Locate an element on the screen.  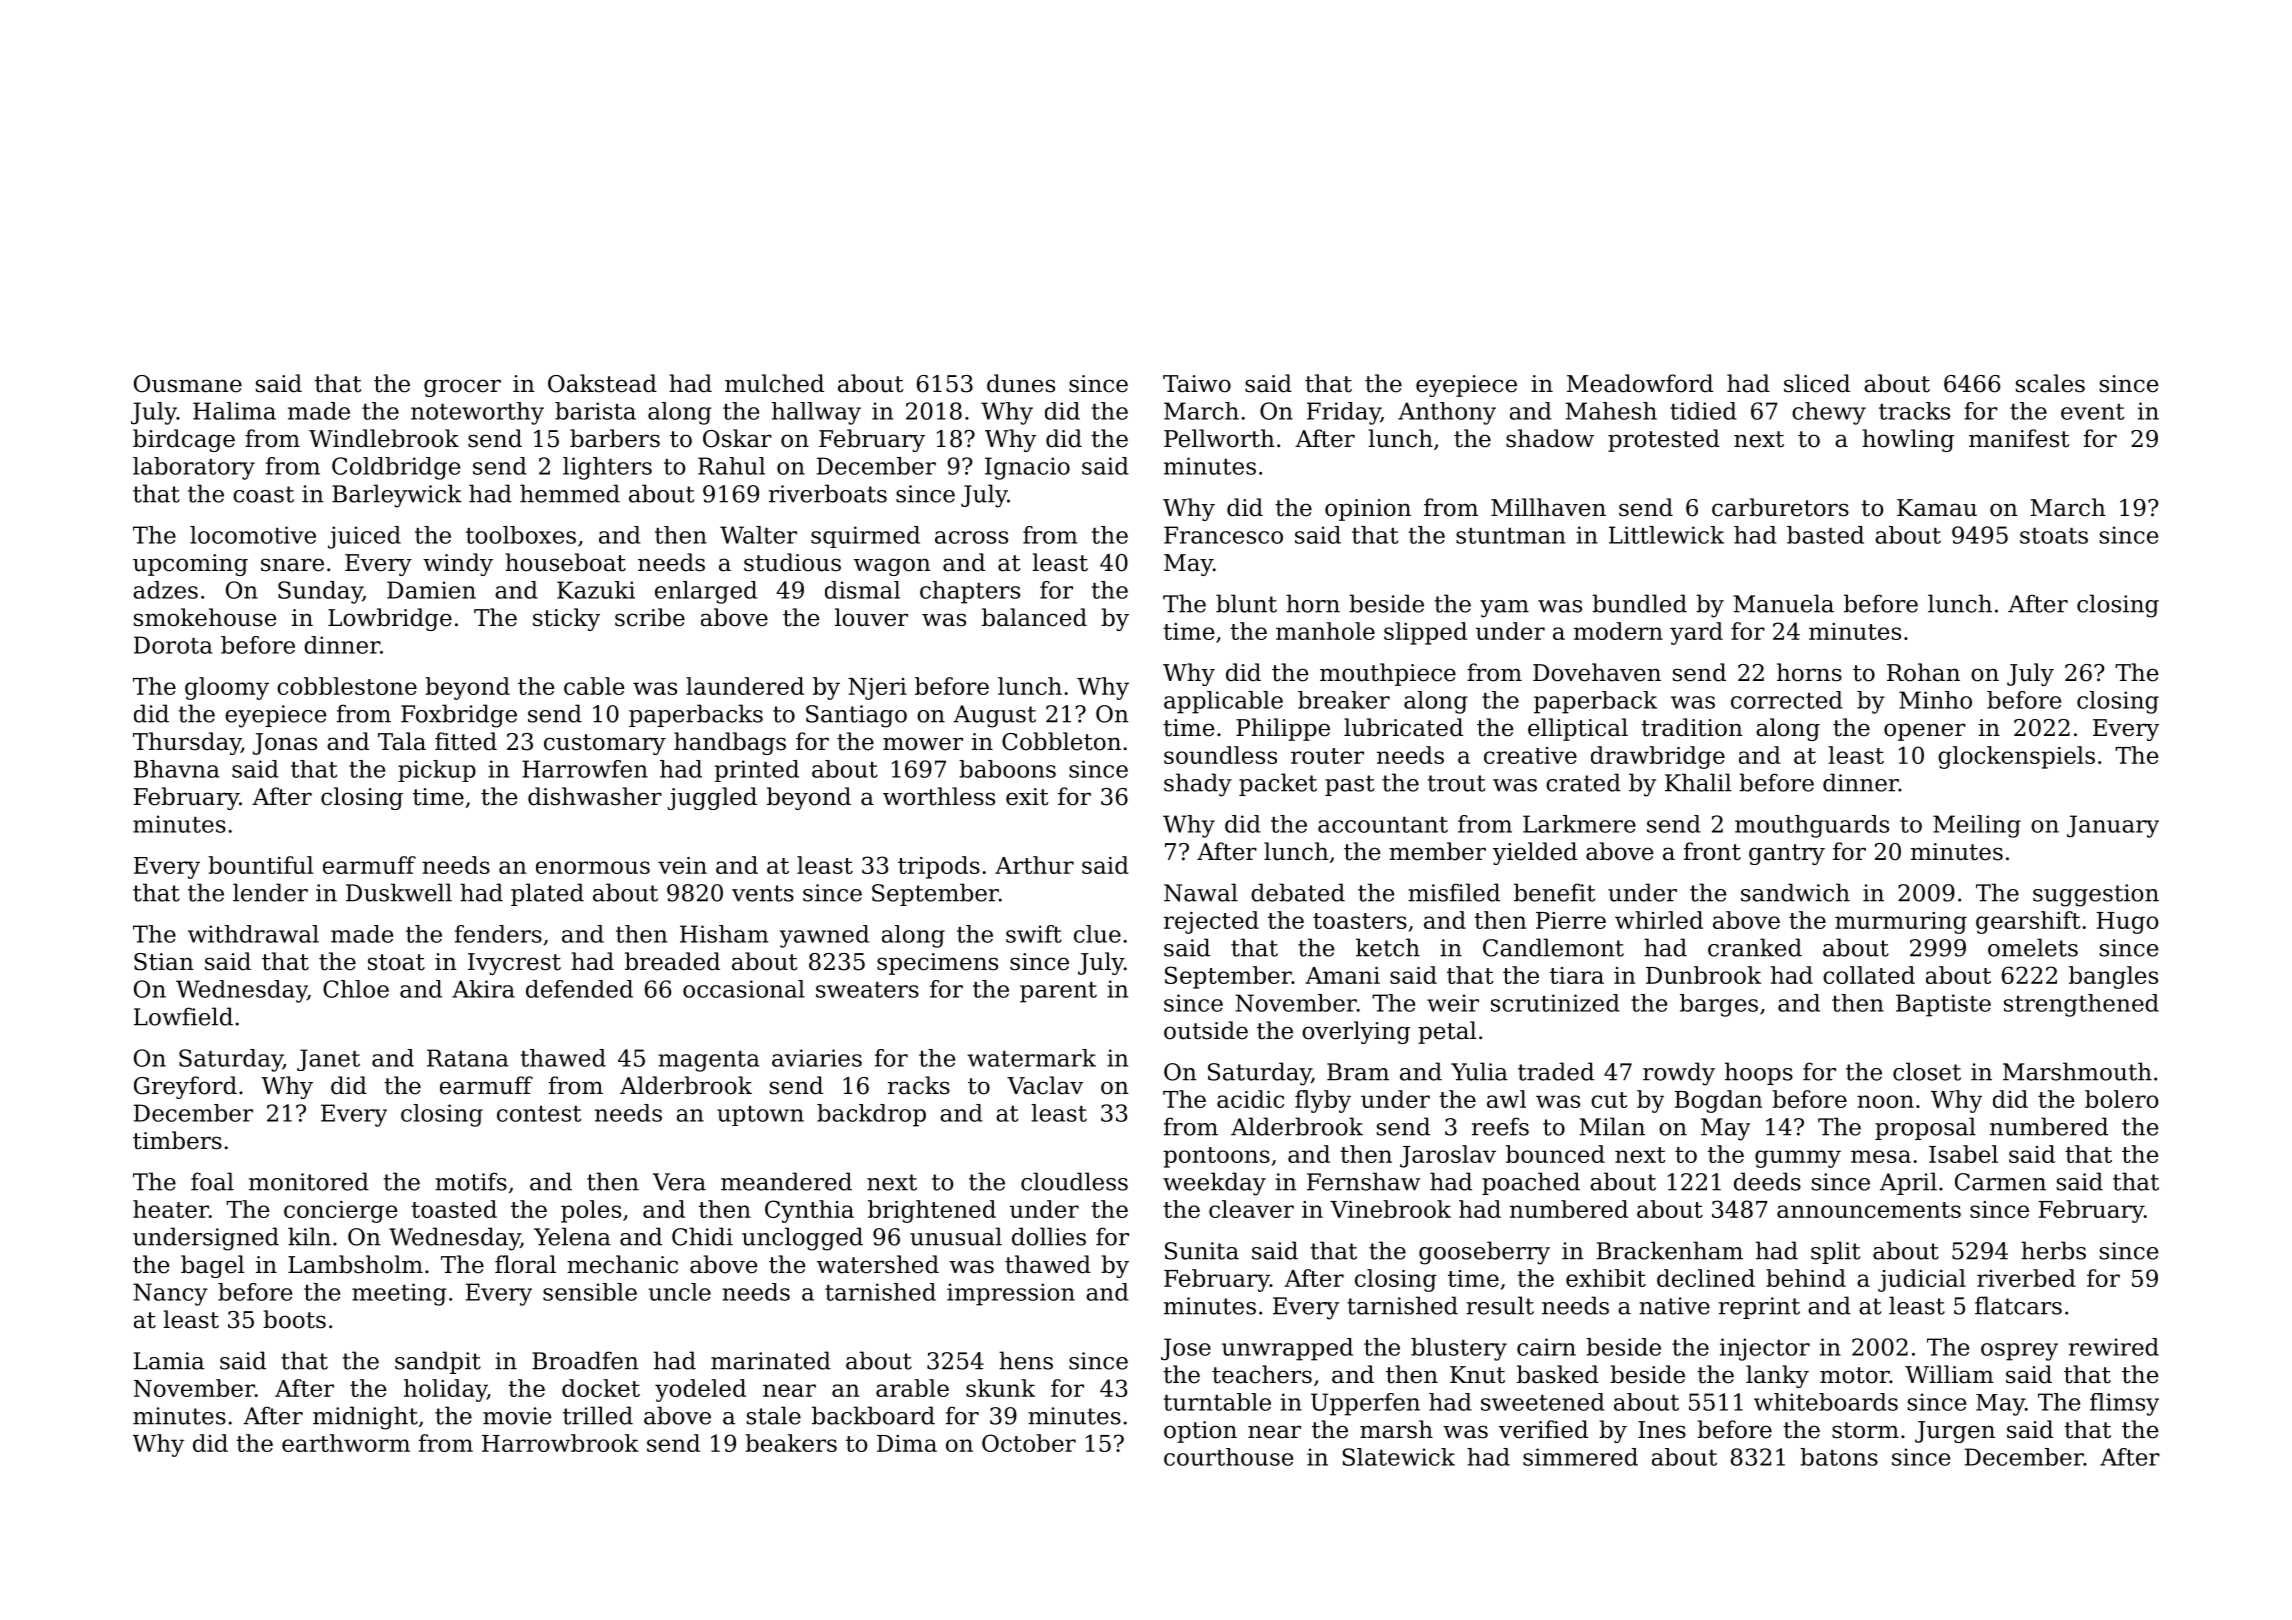
unclogged is located at coordinates (802, 1239).
